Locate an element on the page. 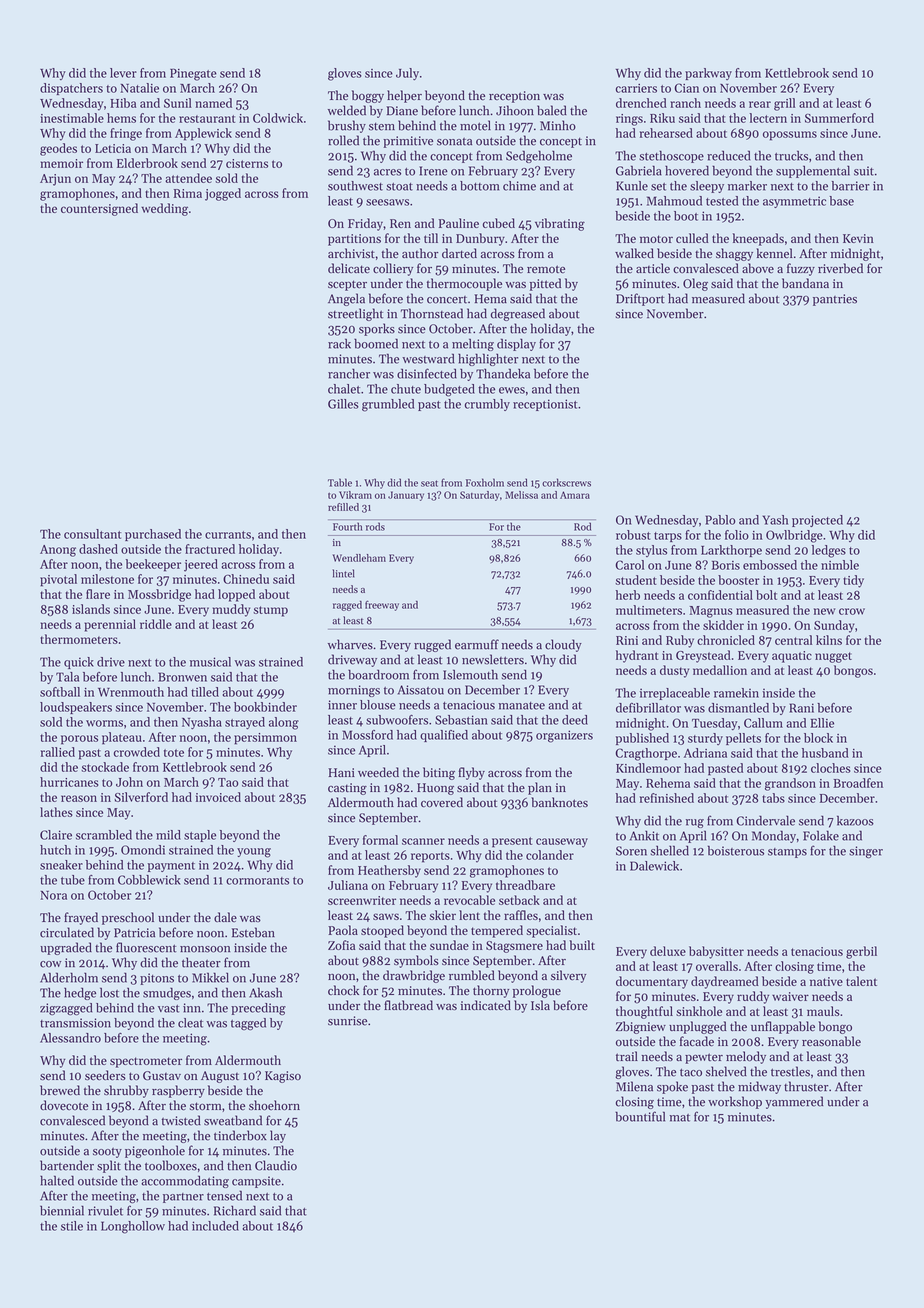 Image resolution: width=924 pixels, height=1308 pixels. dispatchers is located at coordinates (71, 89).
